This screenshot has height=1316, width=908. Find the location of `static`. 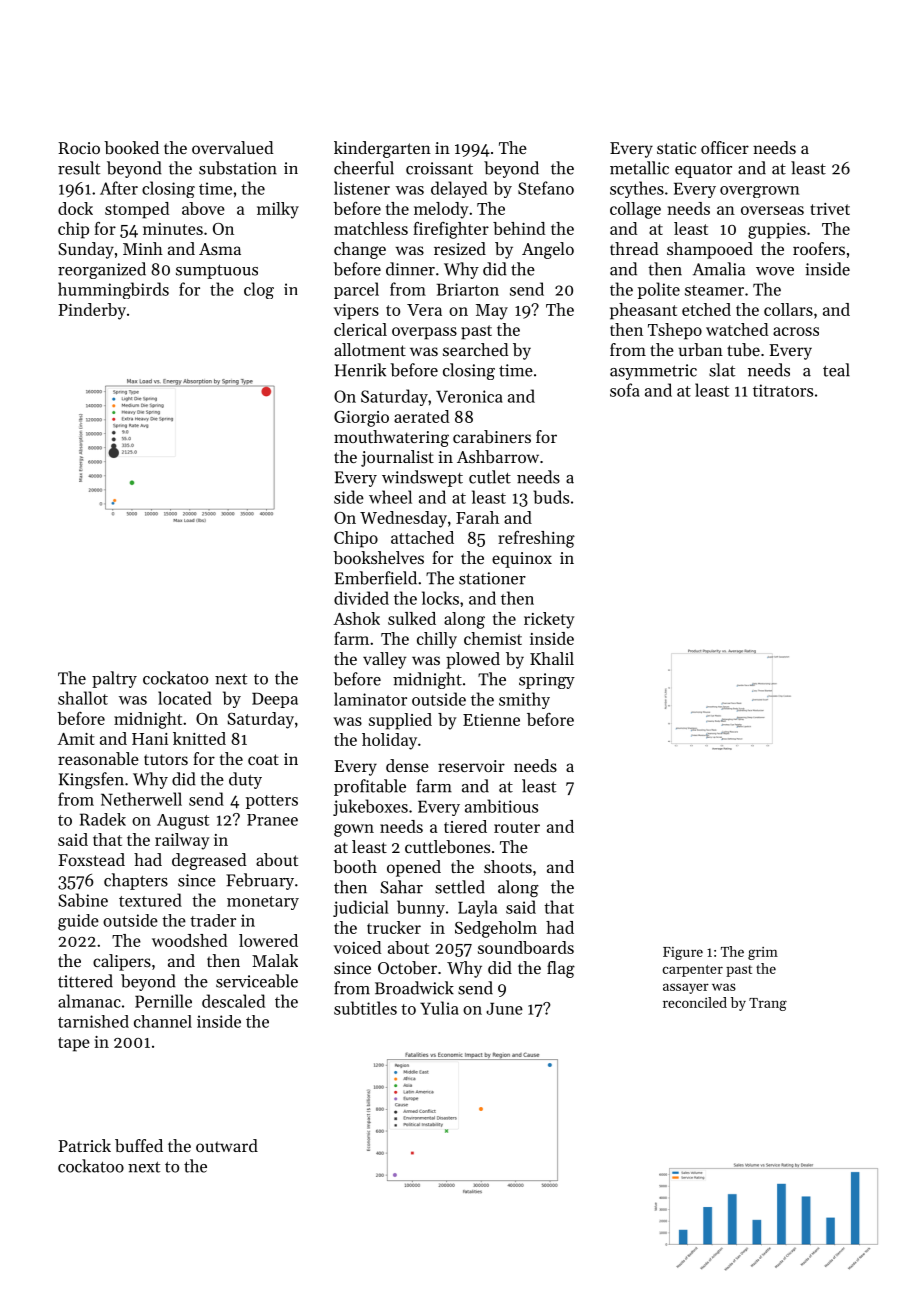

static is located at coordinates (676, 148).
